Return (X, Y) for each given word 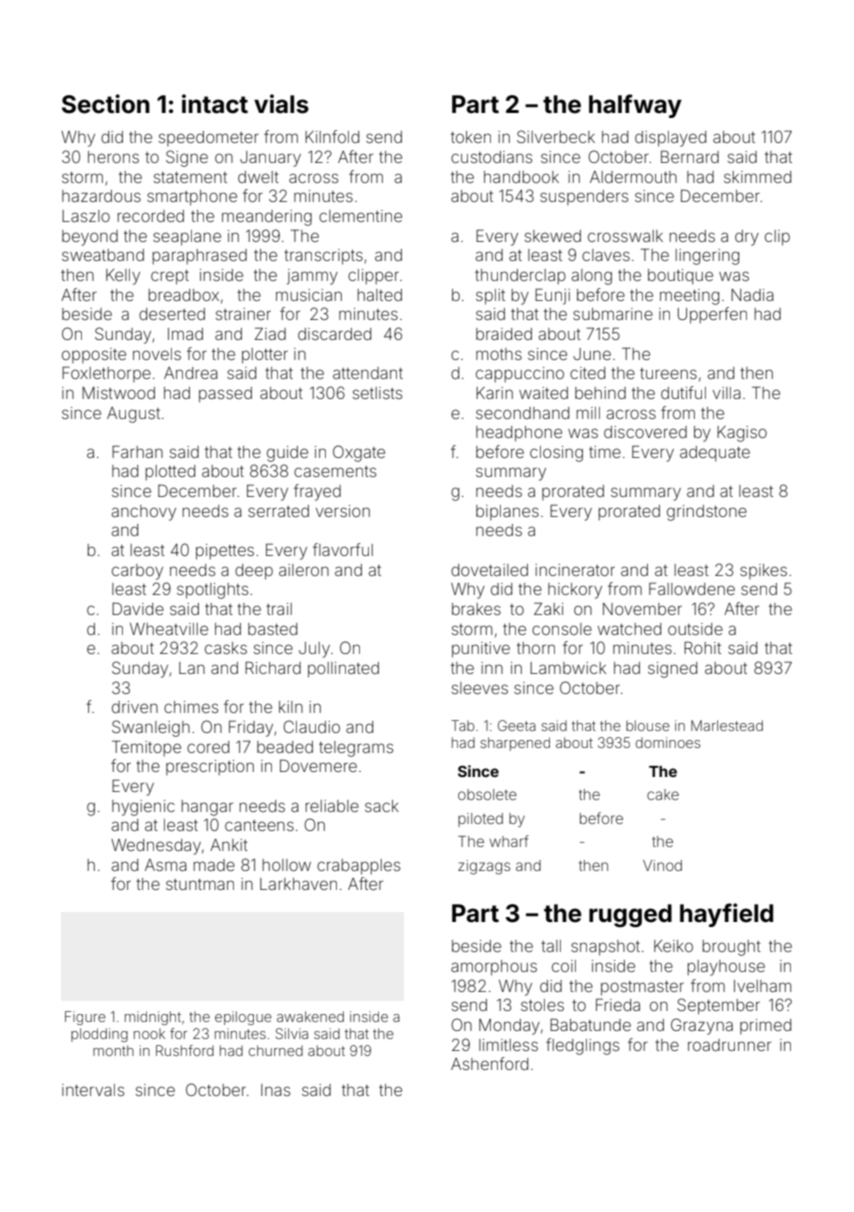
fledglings (582, 1046)
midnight (153, 1018)
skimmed (757, 177)
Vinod (662, 865)
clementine (360, 216)
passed (225, 395)
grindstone (707, 513)
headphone (519, 434)
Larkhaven (298, 884)
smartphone (192, 198)
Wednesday (156, 847)
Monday (509, 1027)
